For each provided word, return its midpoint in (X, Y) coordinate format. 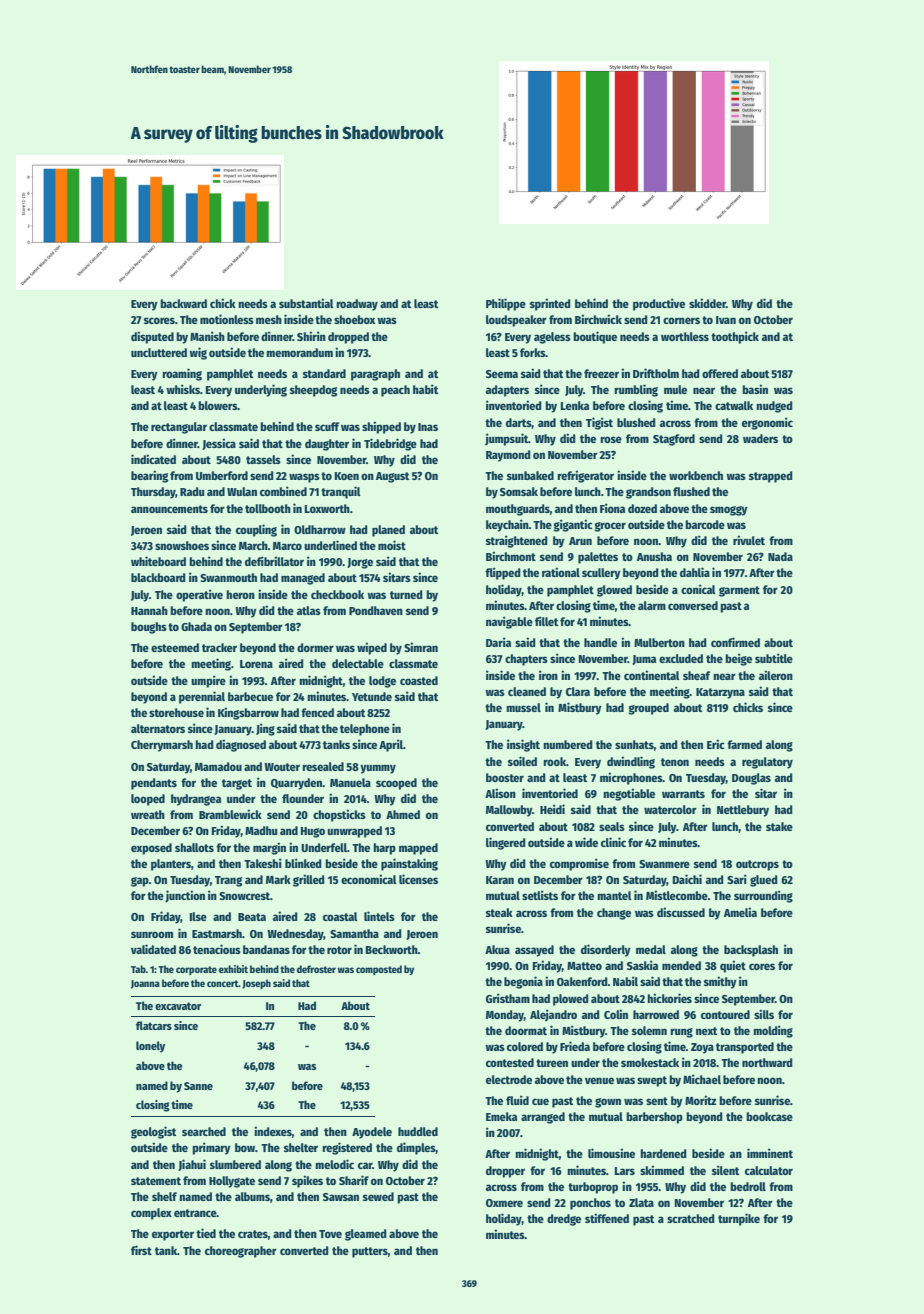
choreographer (241, 1252)
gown (608, 1103)
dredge (564, 1220)
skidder (707, 303)
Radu (192, 491)
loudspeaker (516, 321)
